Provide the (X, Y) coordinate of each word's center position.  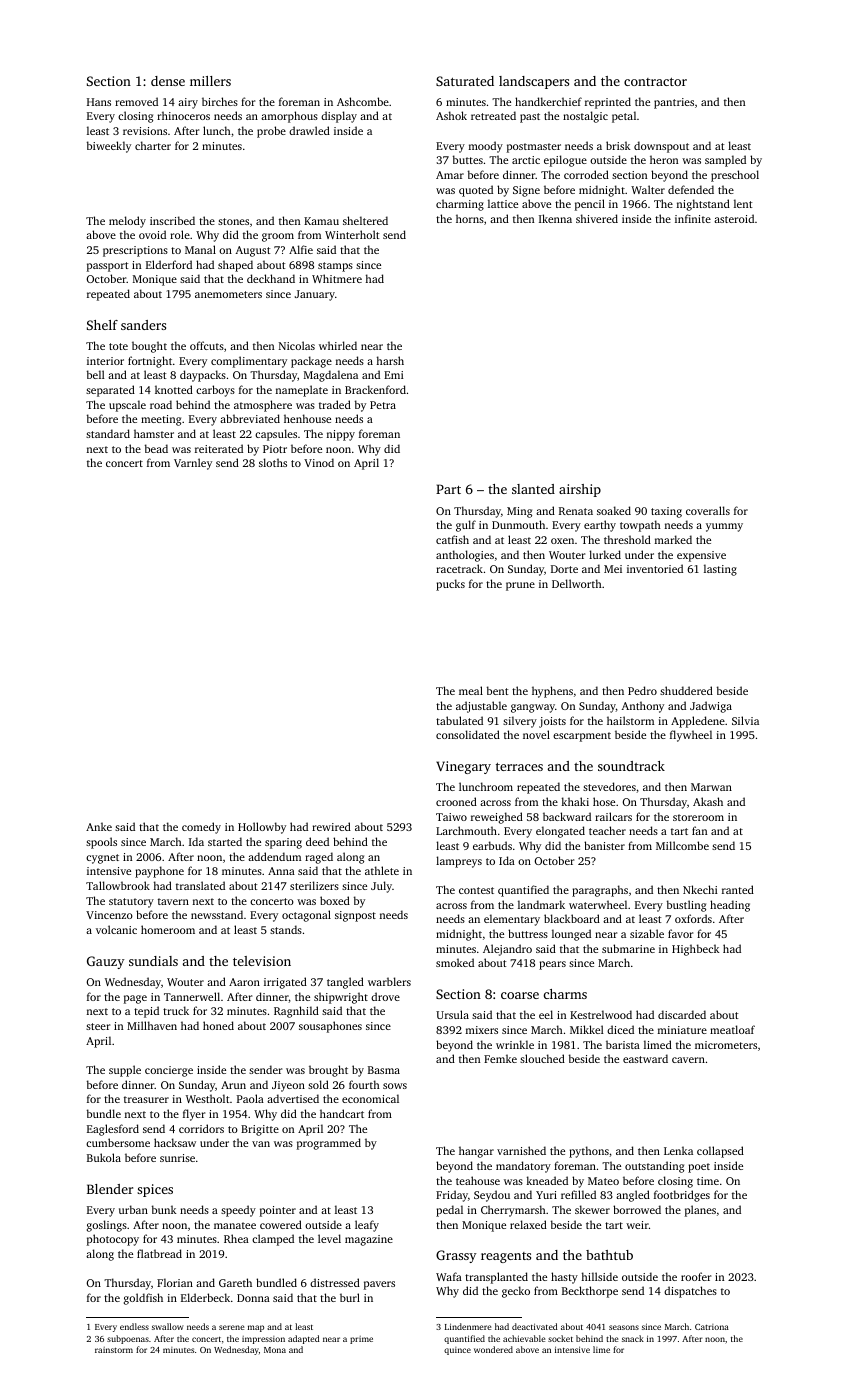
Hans (99, 102)
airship (580, 490)
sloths (273, 462)
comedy (201, 828)
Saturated (465, 81)
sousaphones (330, 1027)
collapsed (720, 1152)
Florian (175, 1282)
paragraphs (600, 891)
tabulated (459, 720)
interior (105, 361)
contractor (655, 82)
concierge (169, 1071)
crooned (456, 801)
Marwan (711, 787)
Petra (383, 405)
